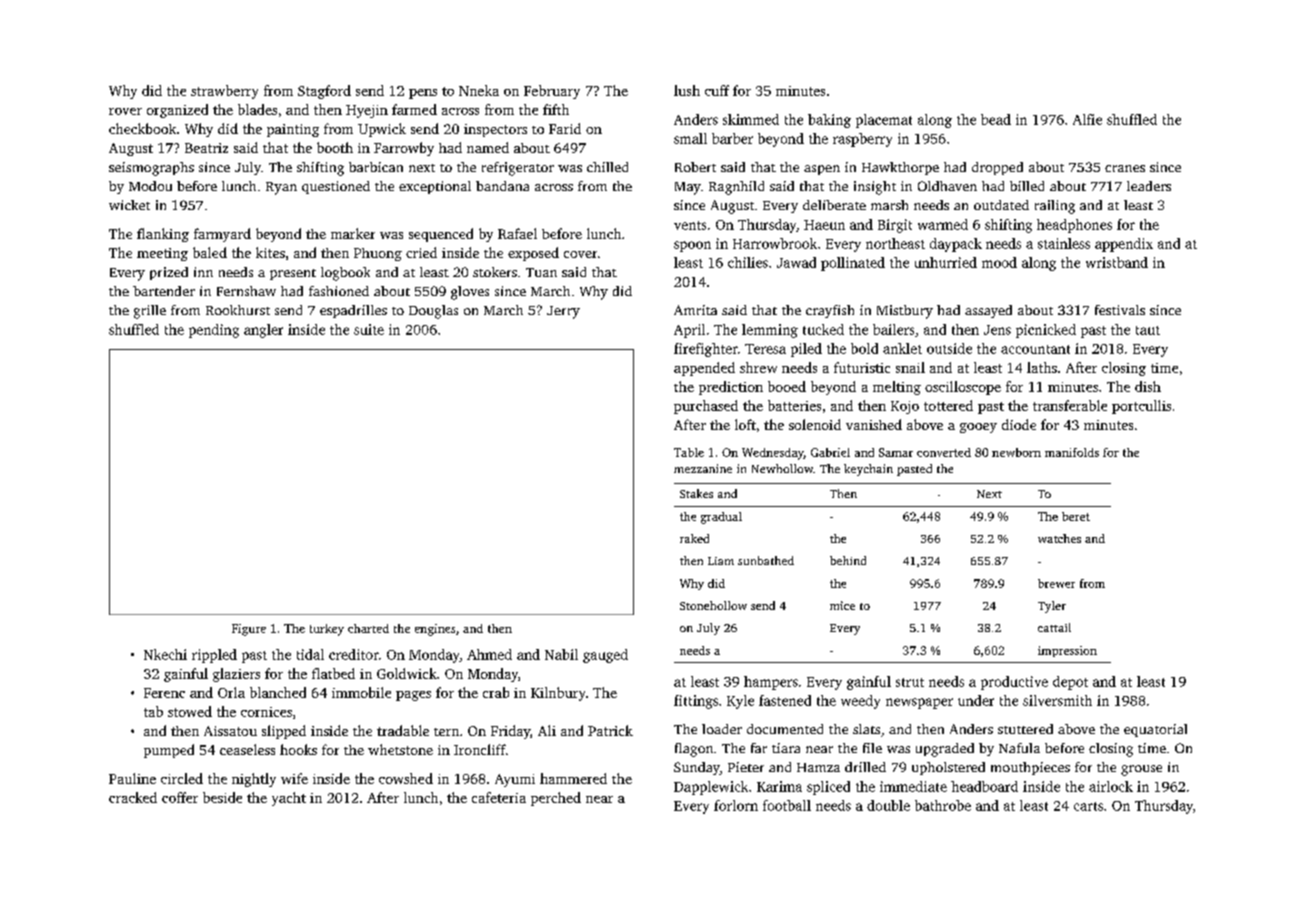  What do you see at coordinates (1087, 119) in the screenshot?
I see `Alfie` at bounding box center [1087, 119].
